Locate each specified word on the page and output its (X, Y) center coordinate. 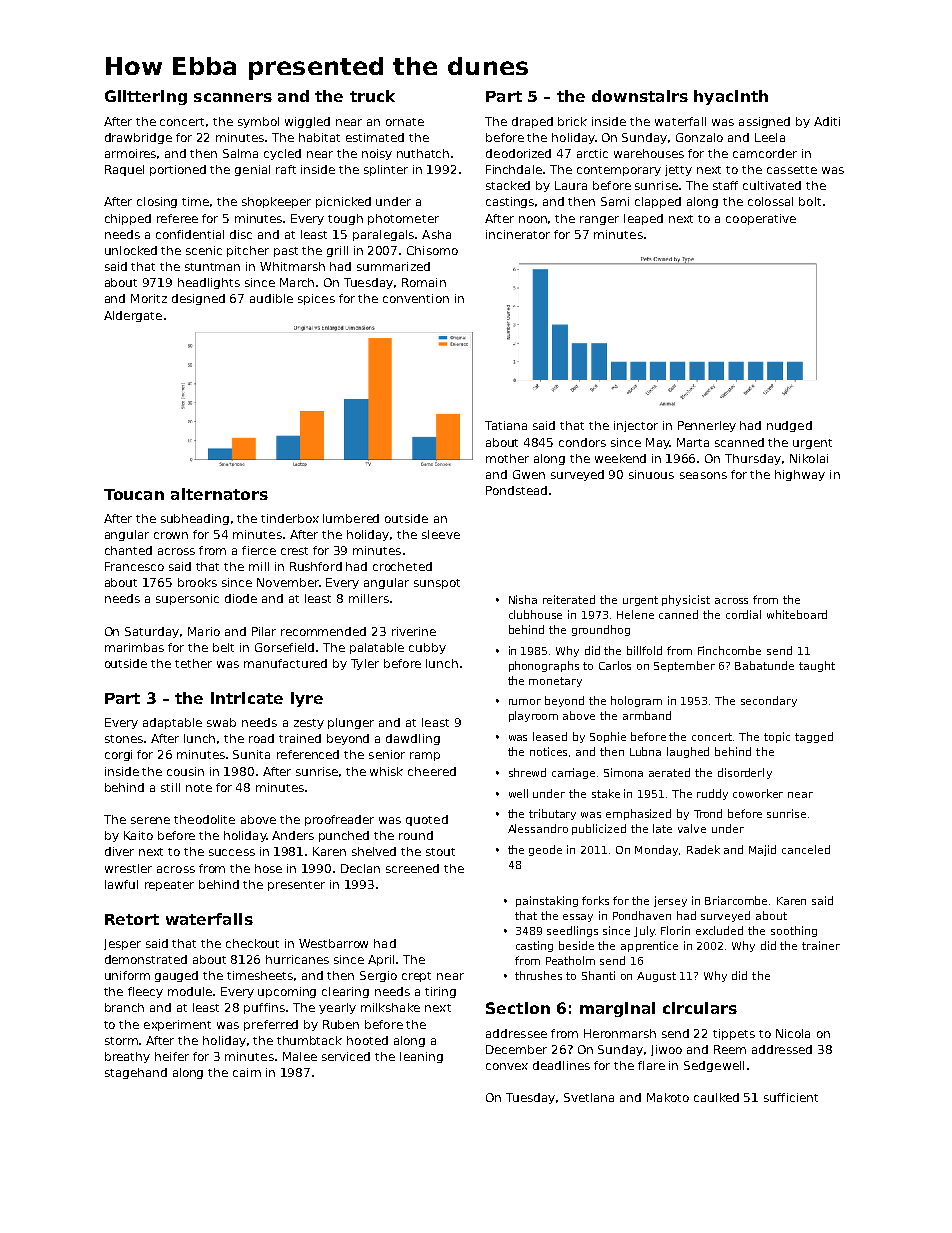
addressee (516, 1033)
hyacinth (731, 97)
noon (533, 219)
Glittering (146, 97)
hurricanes (297, 959)
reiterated (569, 599)
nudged (789, 426)
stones (124, 739)
